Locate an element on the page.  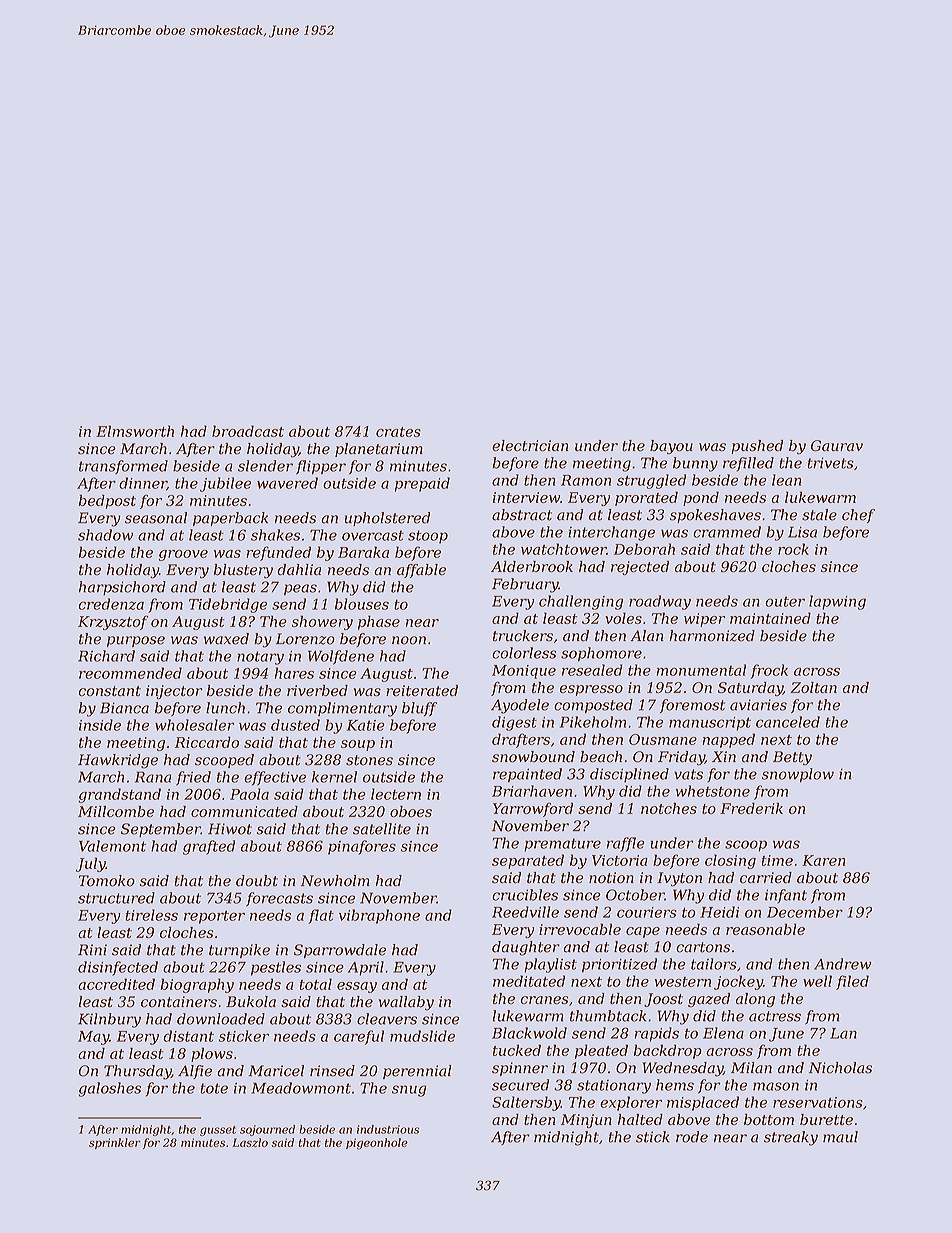
credenza is located at coordinates (111, 604).
